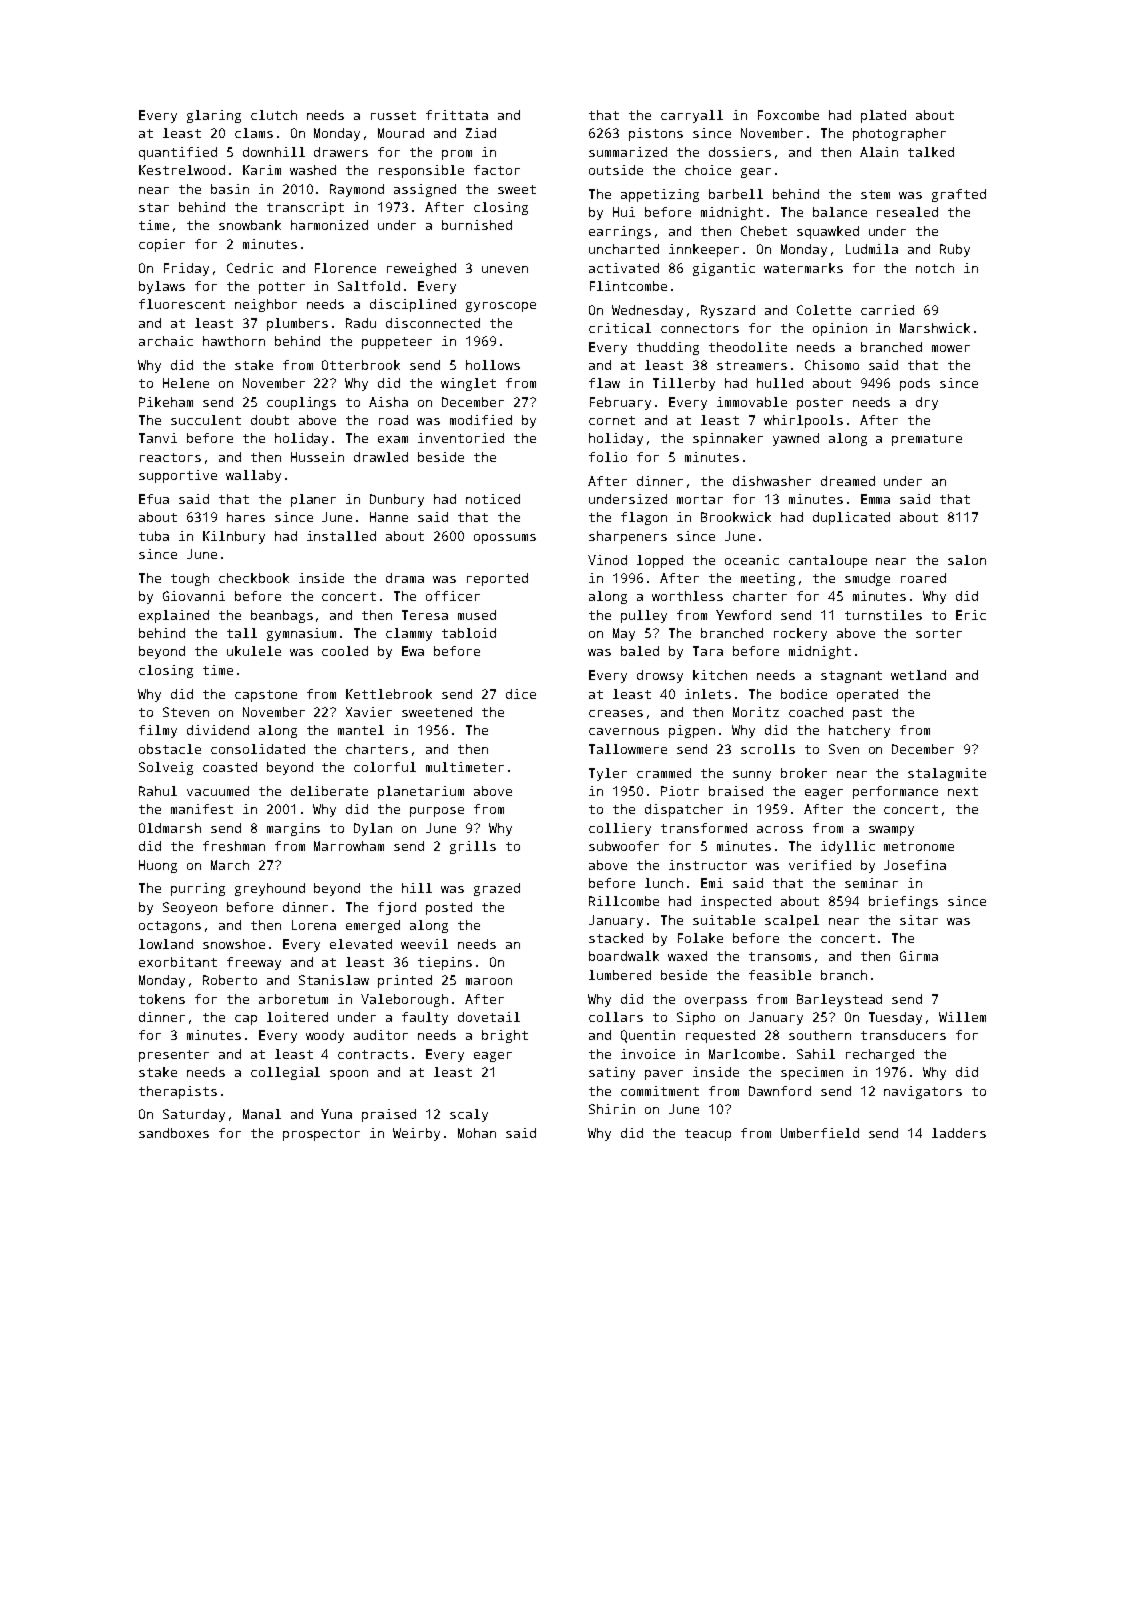  What do you see at coordinates (254, 133) in the screenshot?
I see `clams` at bounding box center [254, 133].
